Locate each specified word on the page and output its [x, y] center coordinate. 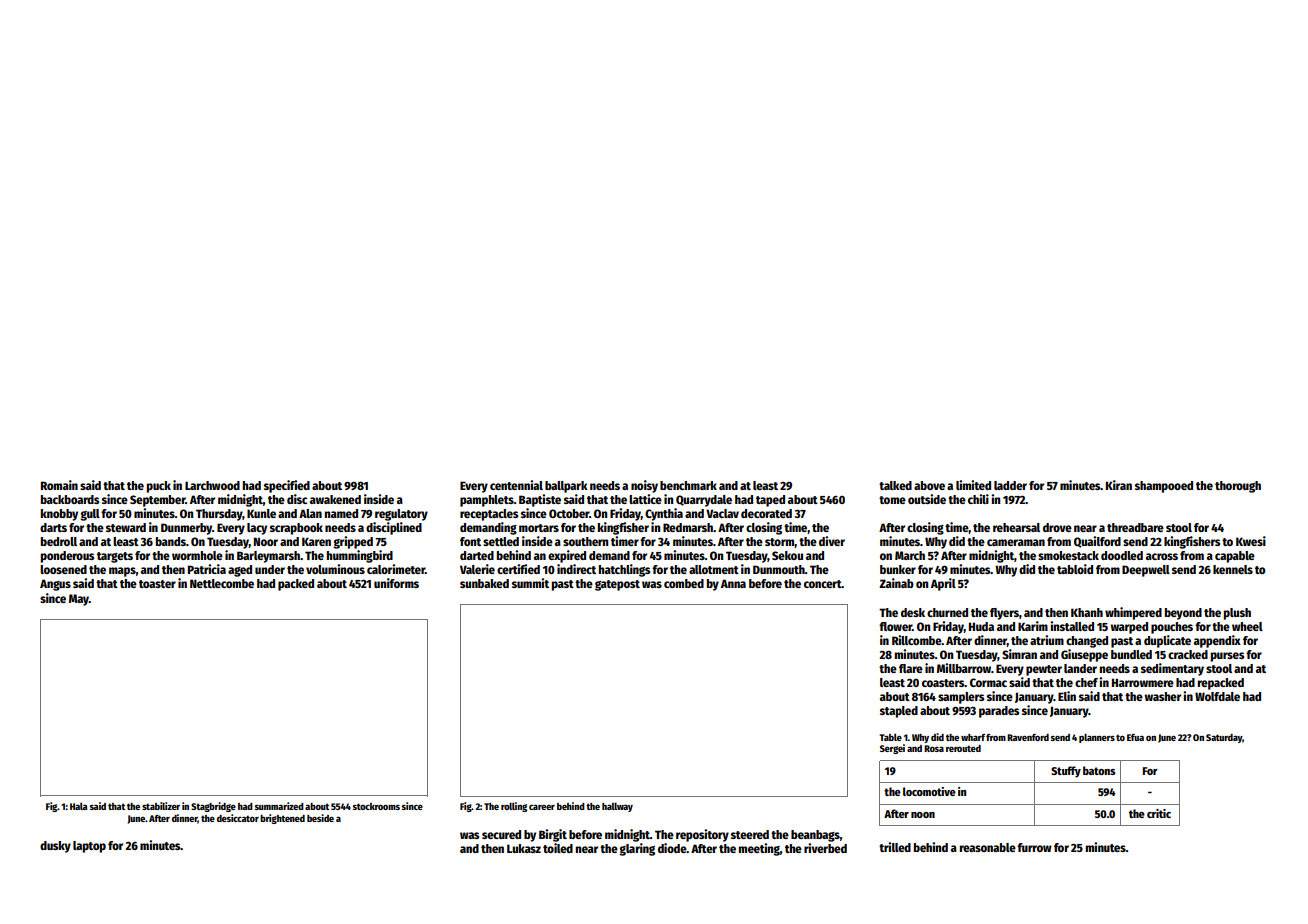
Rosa [934, 748]
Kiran [1119, 485]
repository [702, 835]
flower [895, 626]
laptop [89, 847]
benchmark [688, 485]
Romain [59, 485]
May [79, 600]
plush [1237, 614]
